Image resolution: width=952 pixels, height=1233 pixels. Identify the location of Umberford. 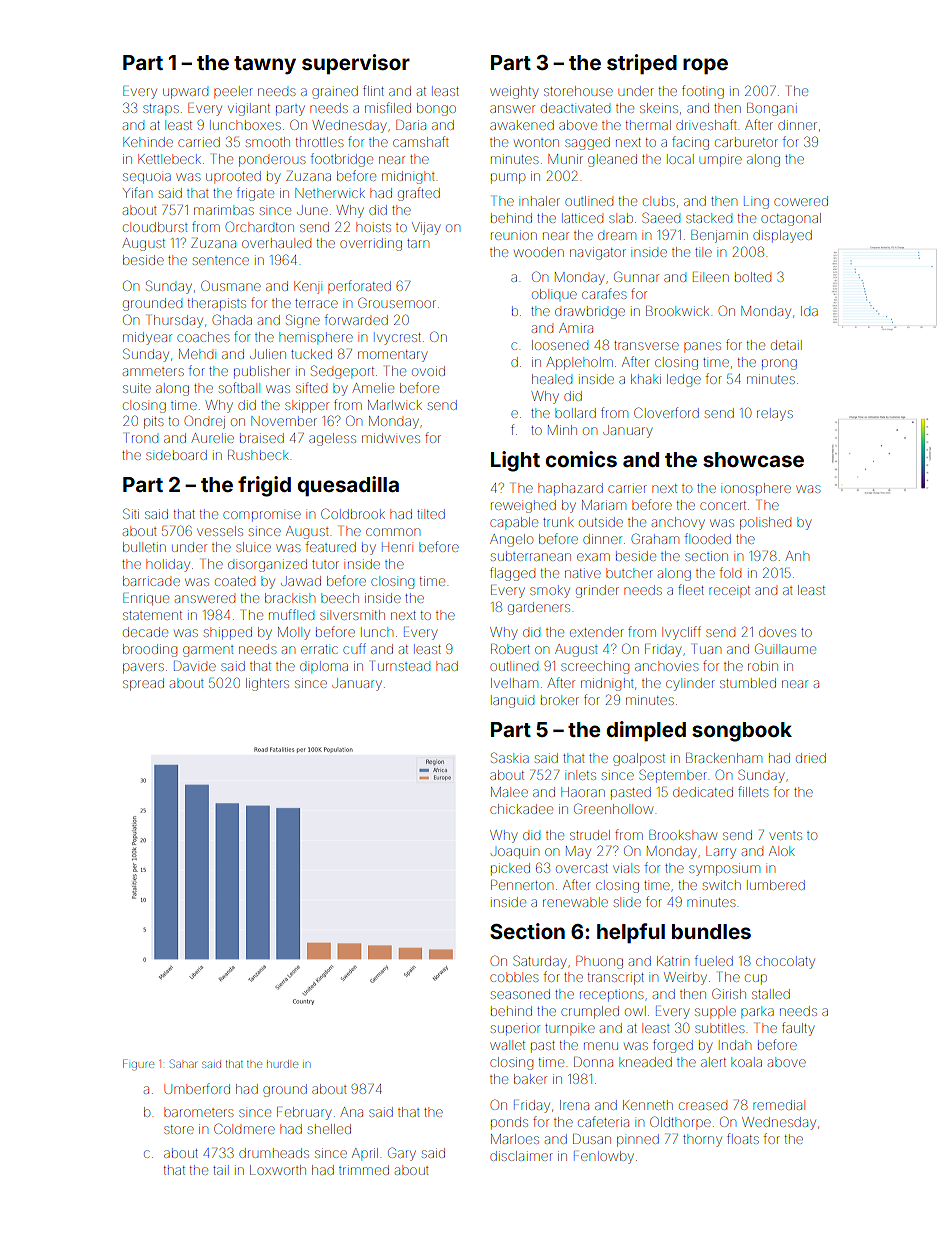
(197, 1088).
